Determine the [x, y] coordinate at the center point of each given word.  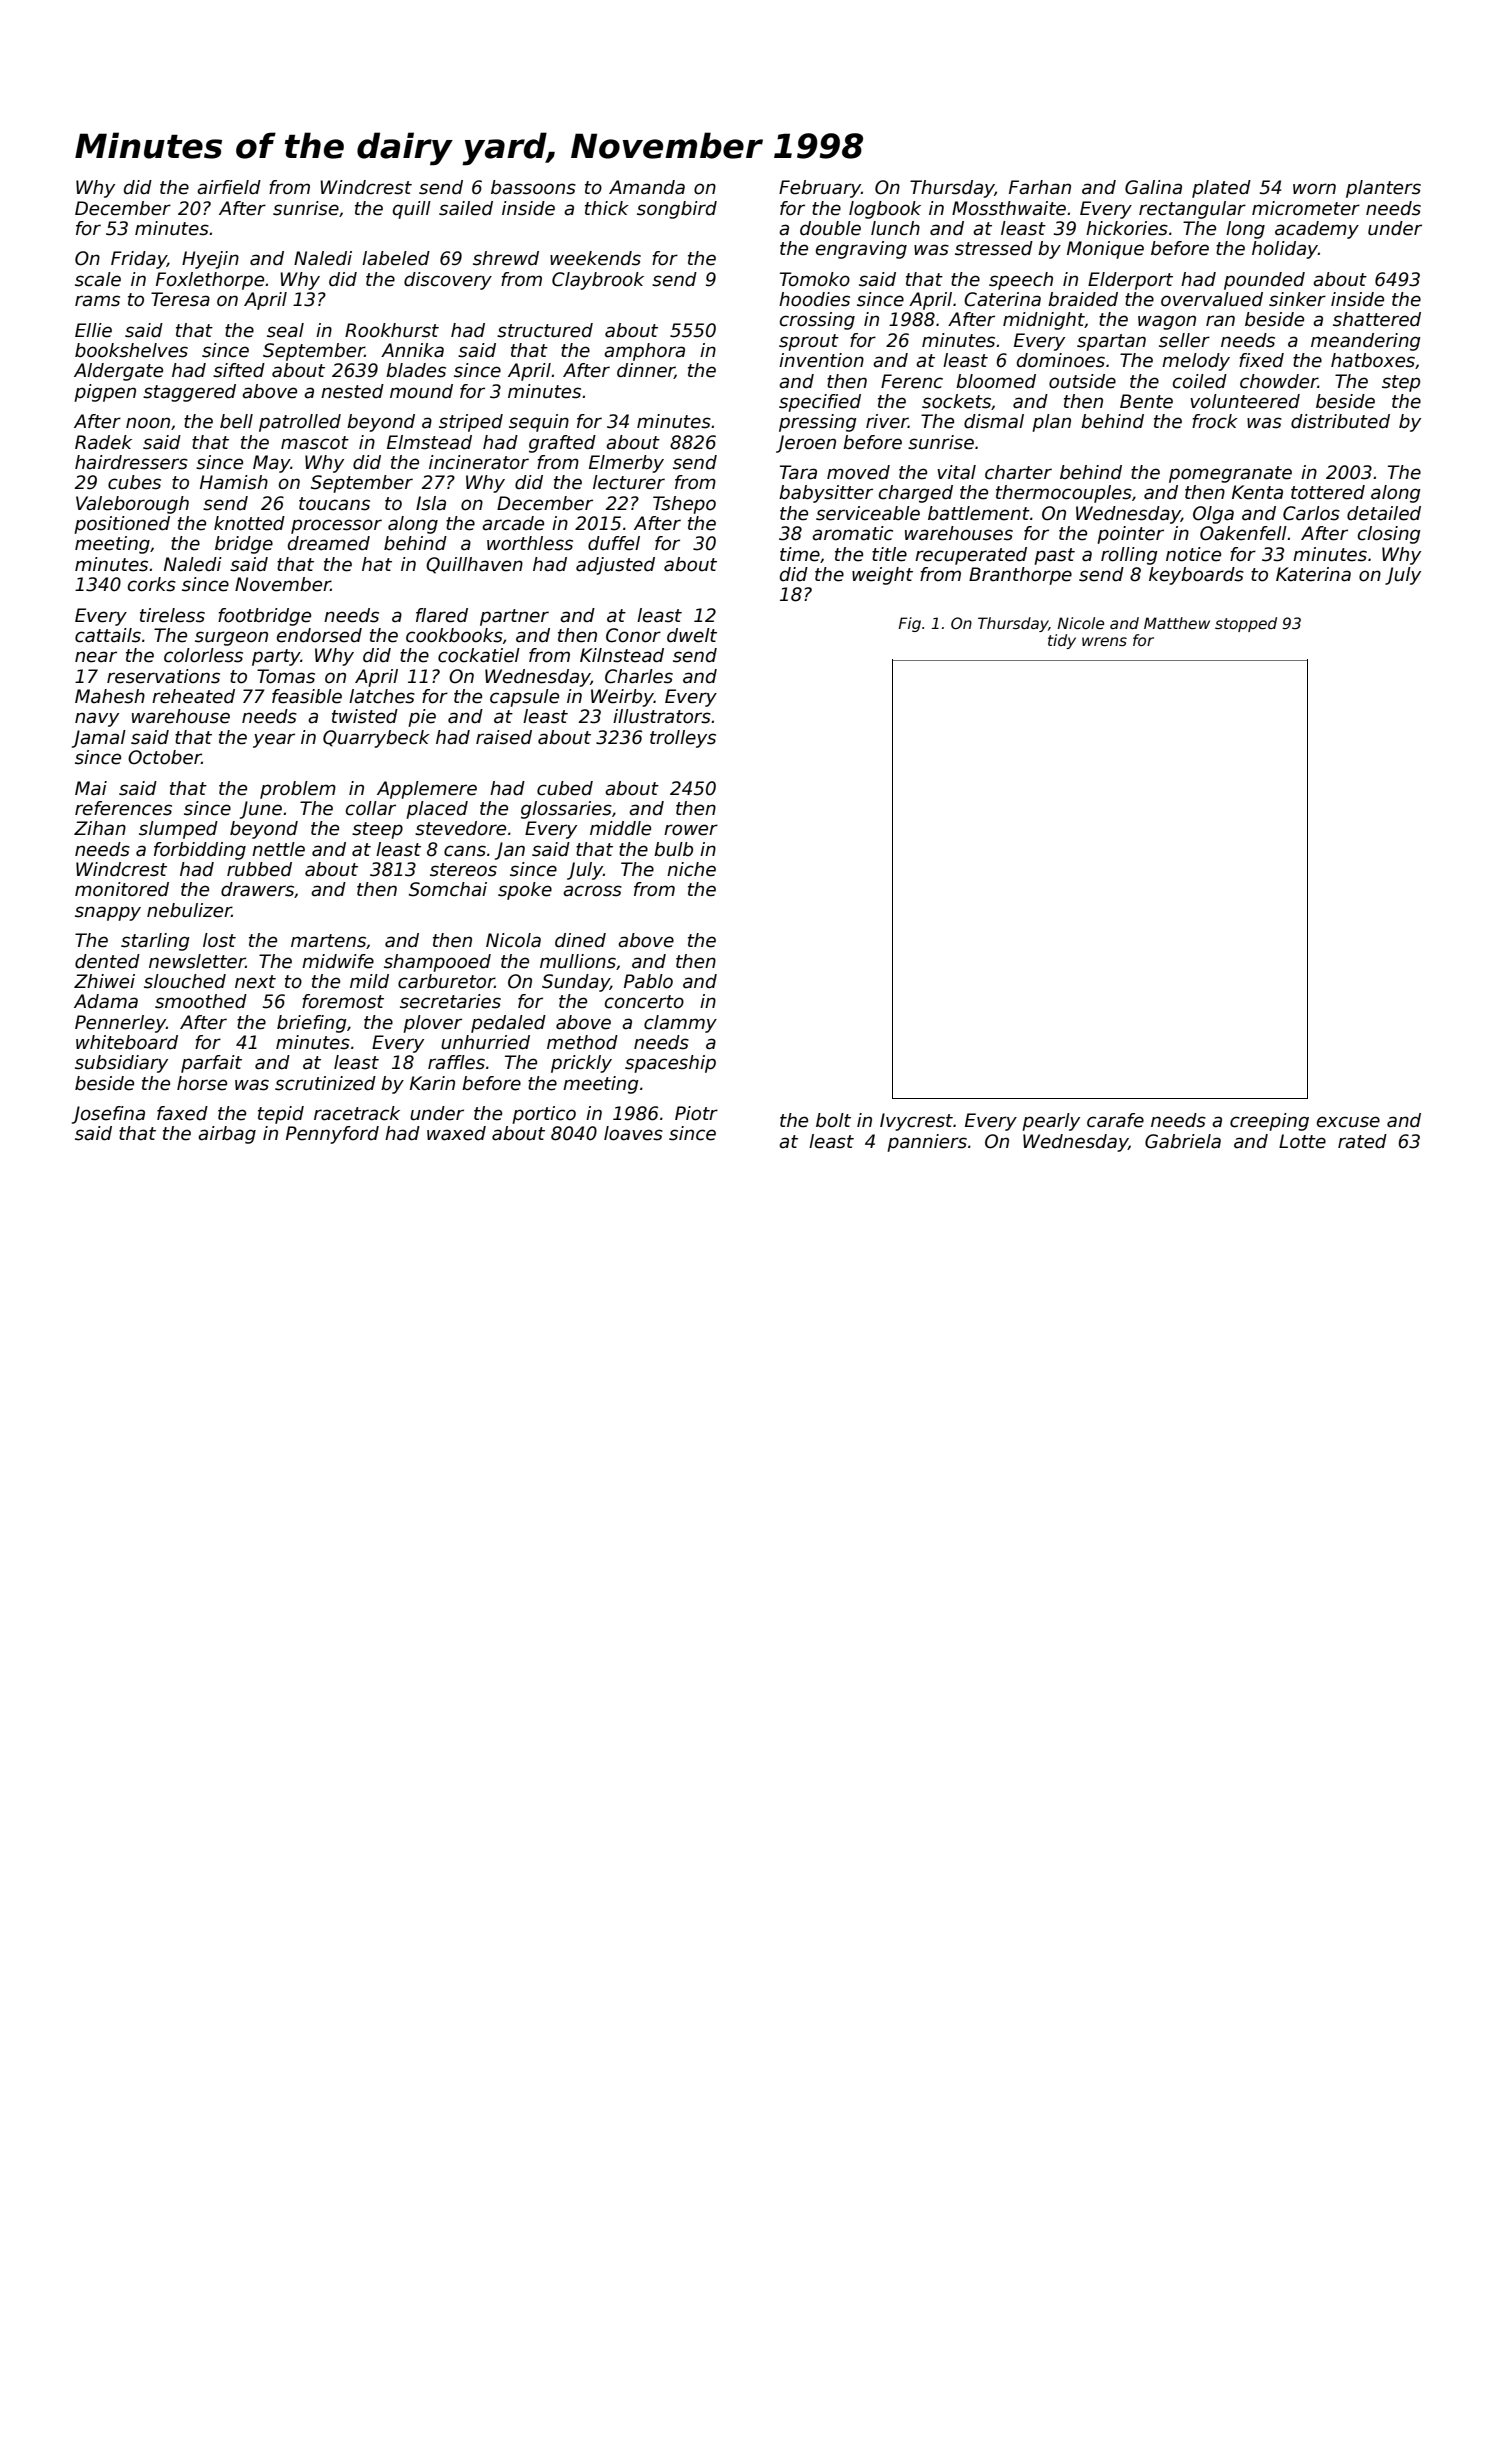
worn [1314, 189]
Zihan [100, 828]
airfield [229, 187]
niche [691, 869]
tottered [1328, 492]
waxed [456, 1133]
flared [442, 615]
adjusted [615, 566]
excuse [1348, 1122]
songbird [677, 210]
